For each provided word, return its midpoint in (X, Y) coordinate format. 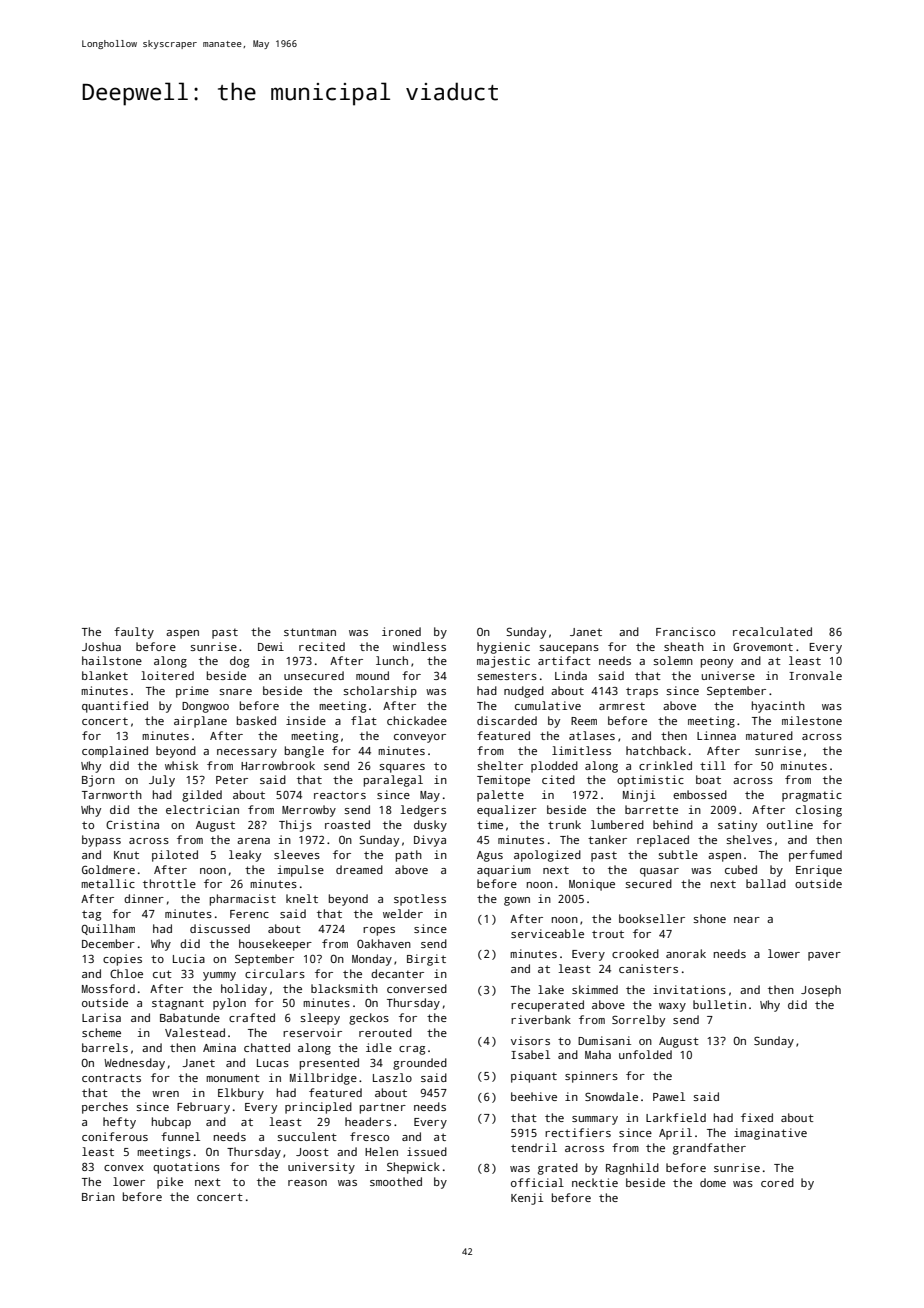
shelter (500, 765)
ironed (401, 631)
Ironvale (815, 675)
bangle (304, 752)
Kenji (527, 1199)
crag (412, 1050)
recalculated (772, 631)
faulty (134, 633)
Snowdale (611, 1096)
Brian (98, 1196)
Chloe (126, 973)
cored (777, 1182)
